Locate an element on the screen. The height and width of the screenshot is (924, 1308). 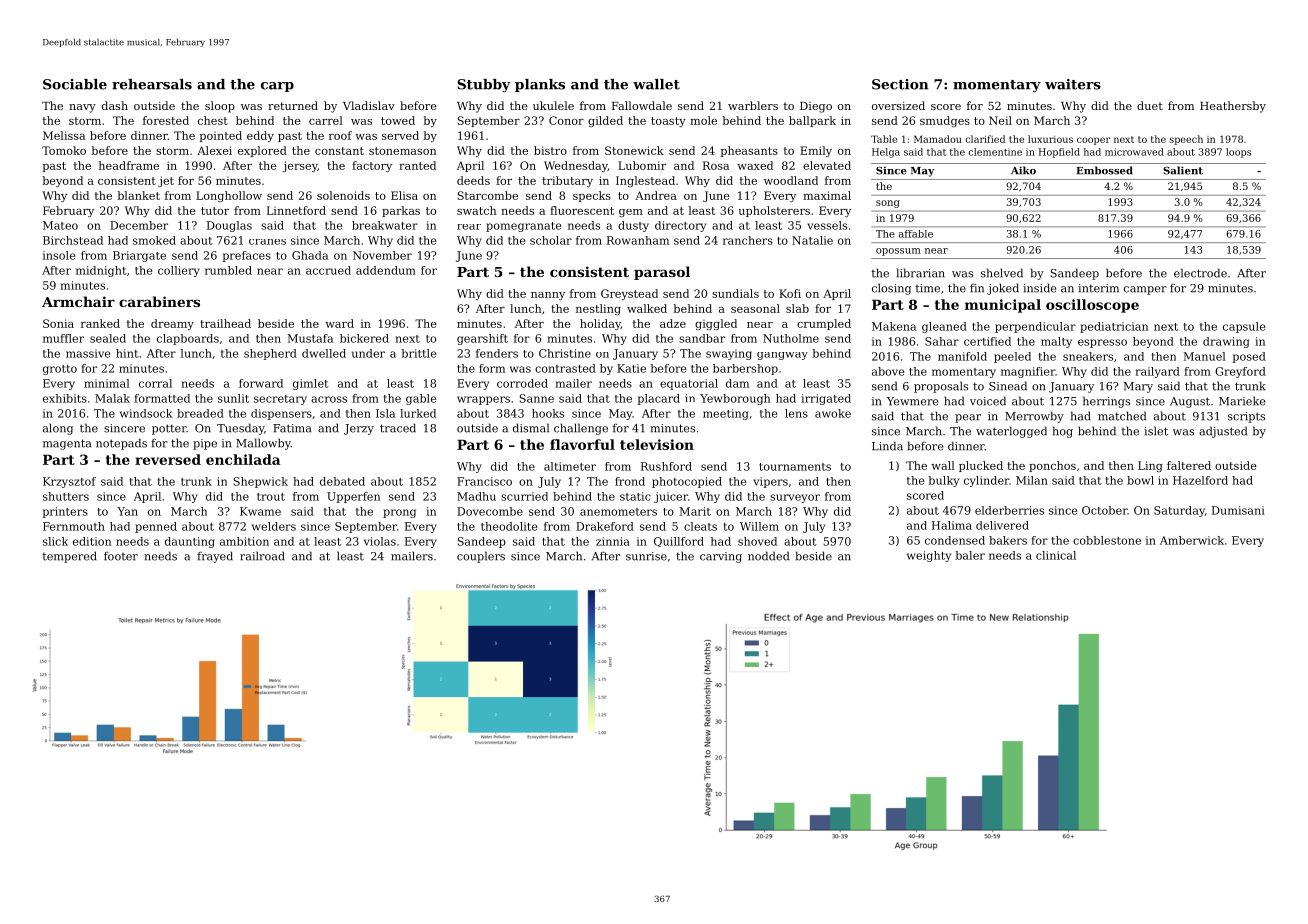
tempered is located at coordinates (69, 557).
